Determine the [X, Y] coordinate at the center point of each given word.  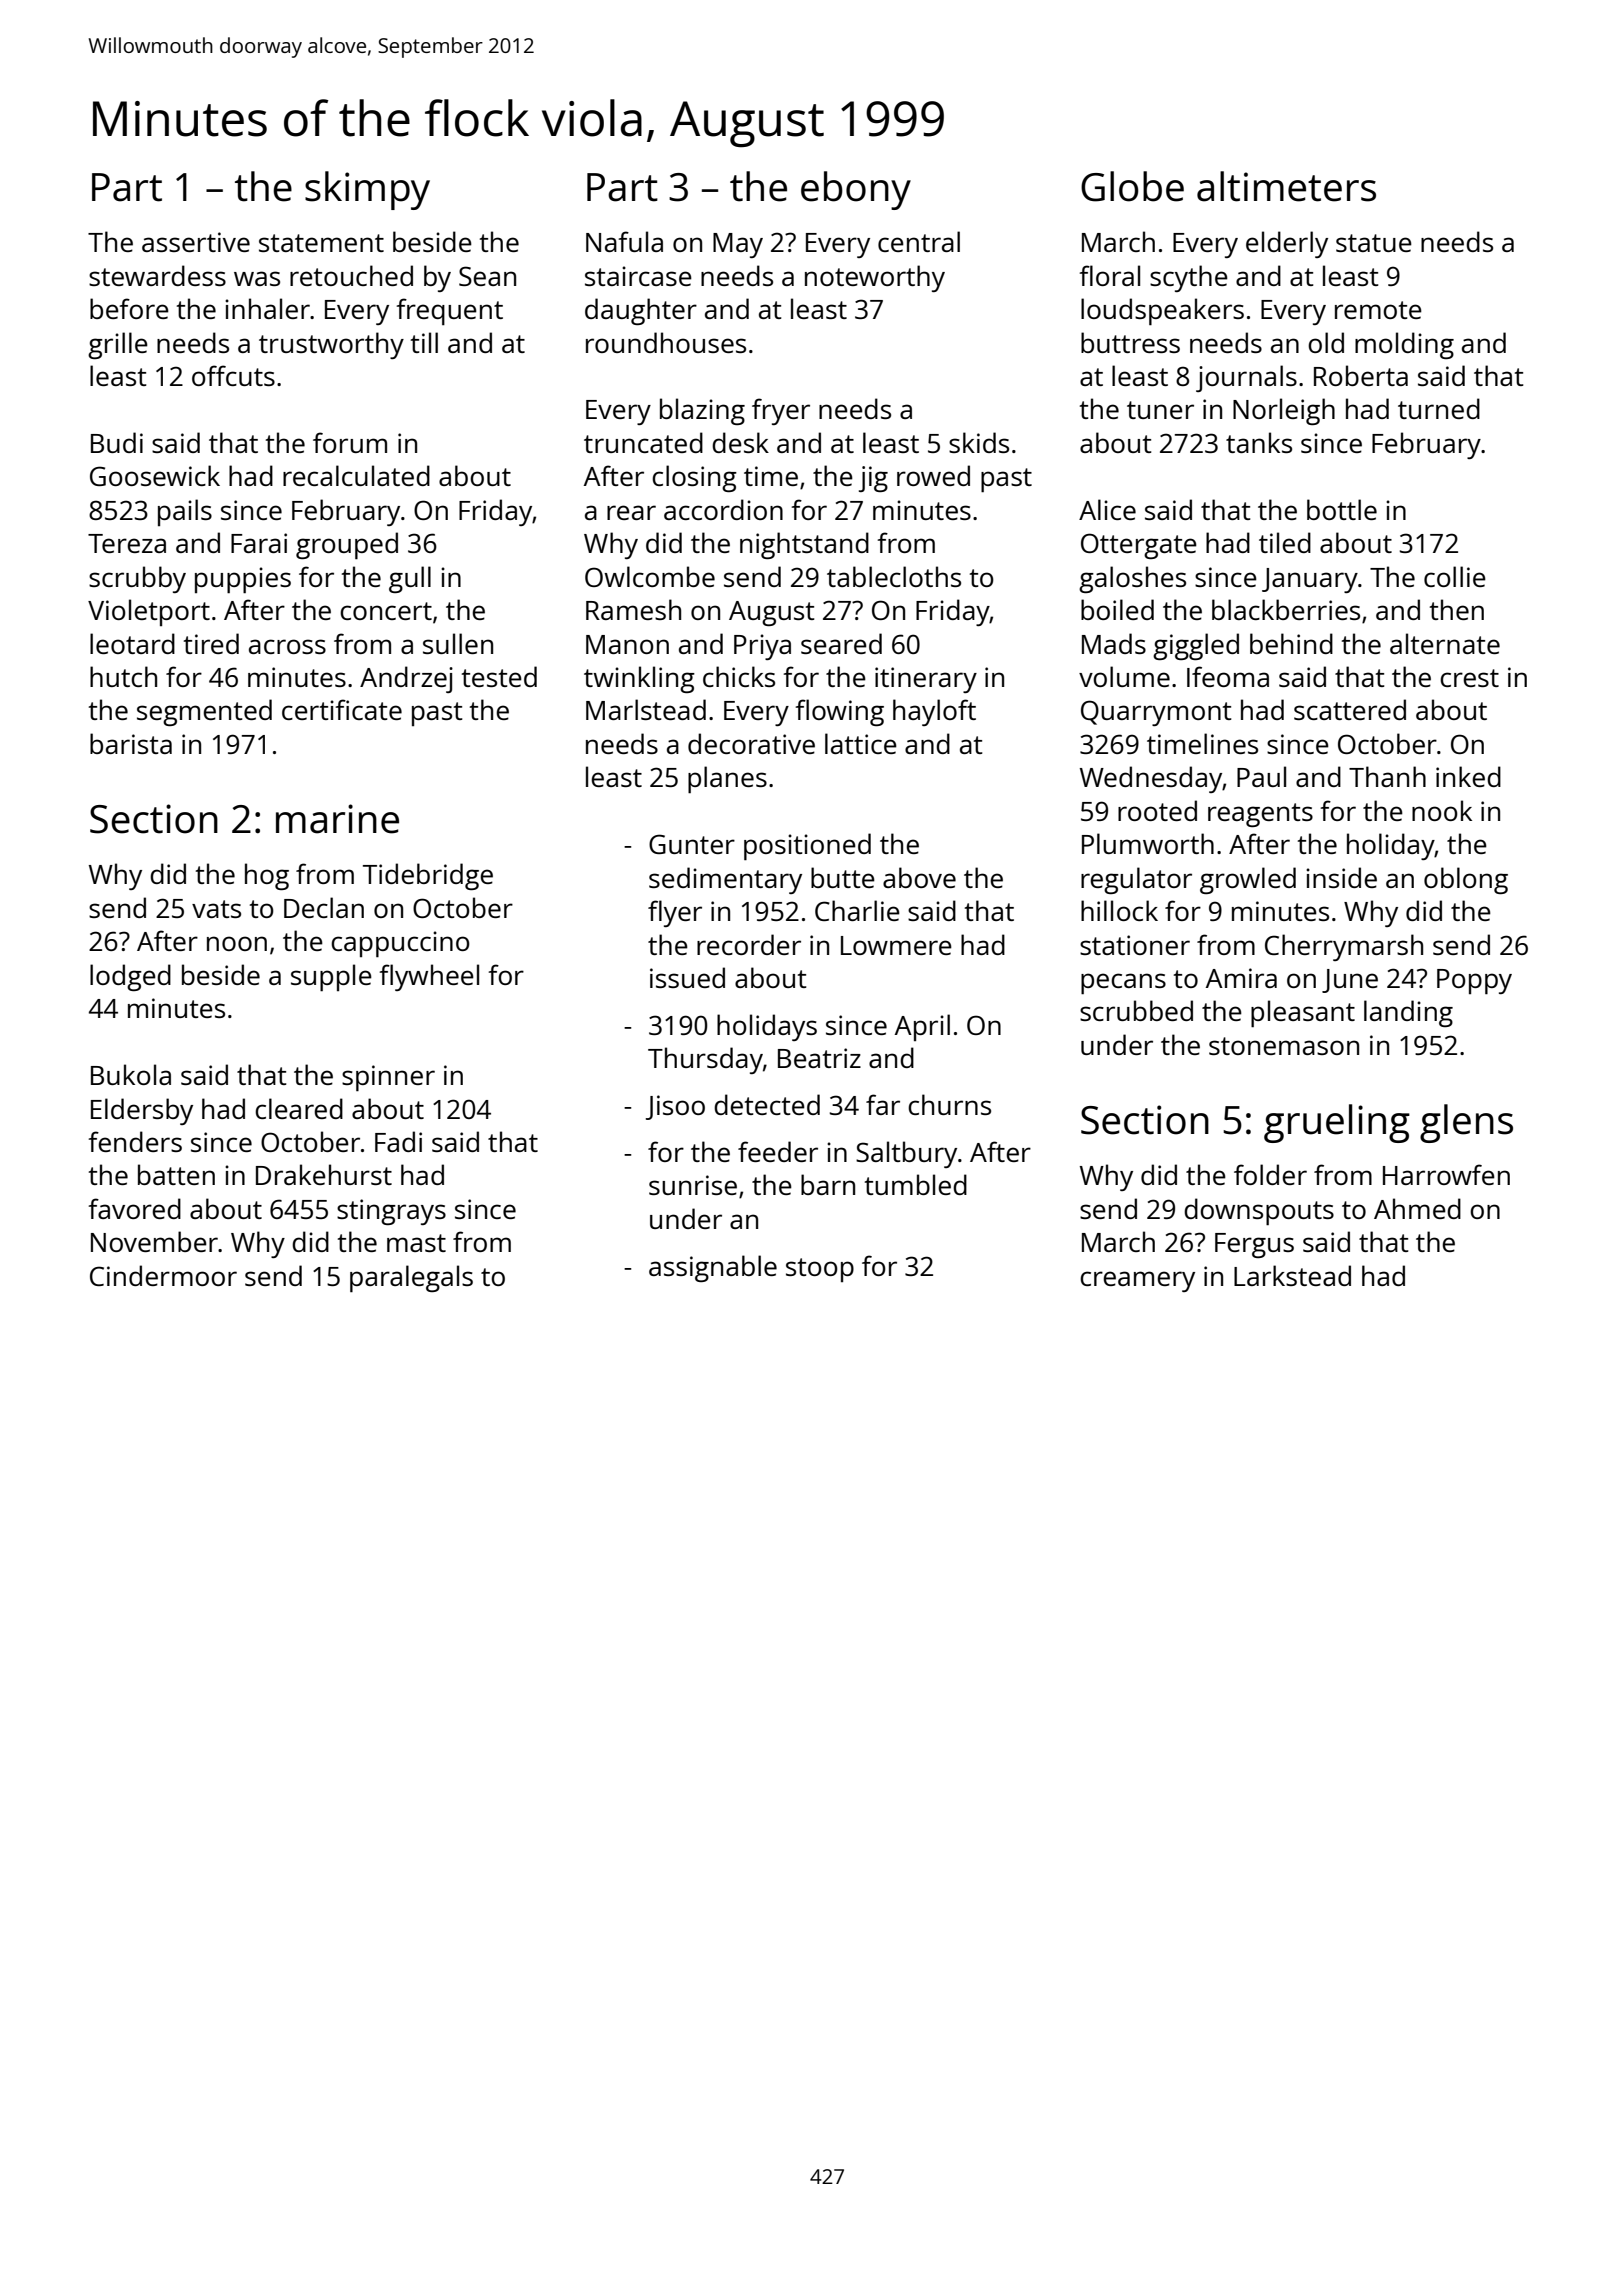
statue [1374, 243]
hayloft [934, 712]
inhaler [267, 308]
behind [1291, 643]
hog [267, 876]
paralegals [411, 1278]
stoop [820, 1270]
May [738, 245]
